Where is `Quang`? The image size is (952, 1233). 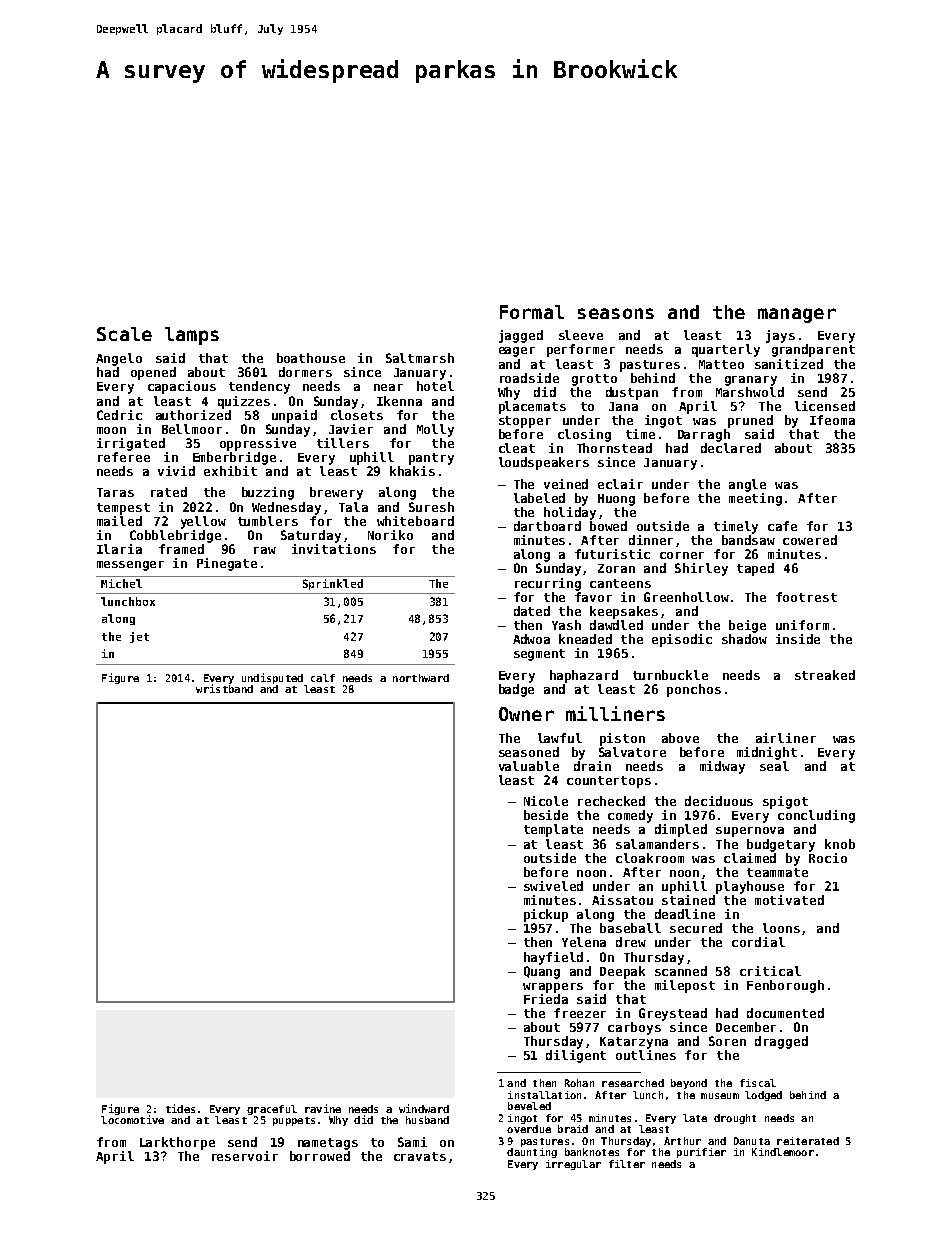 Quang is located at coordinates (542, 972).
